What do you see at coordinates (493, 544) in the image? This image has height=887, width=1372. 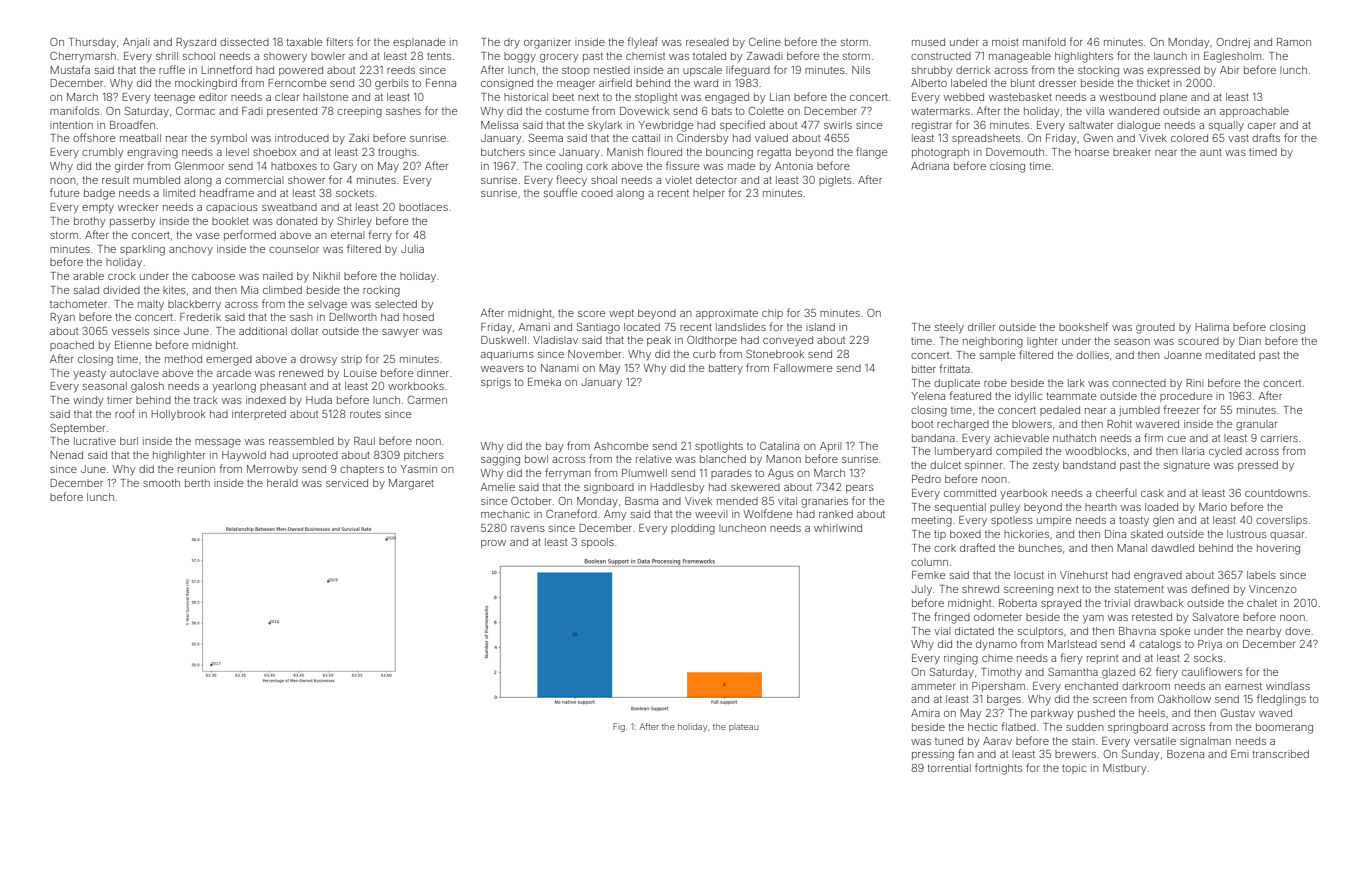 I see `prow` at bounding box center [493, 544].
